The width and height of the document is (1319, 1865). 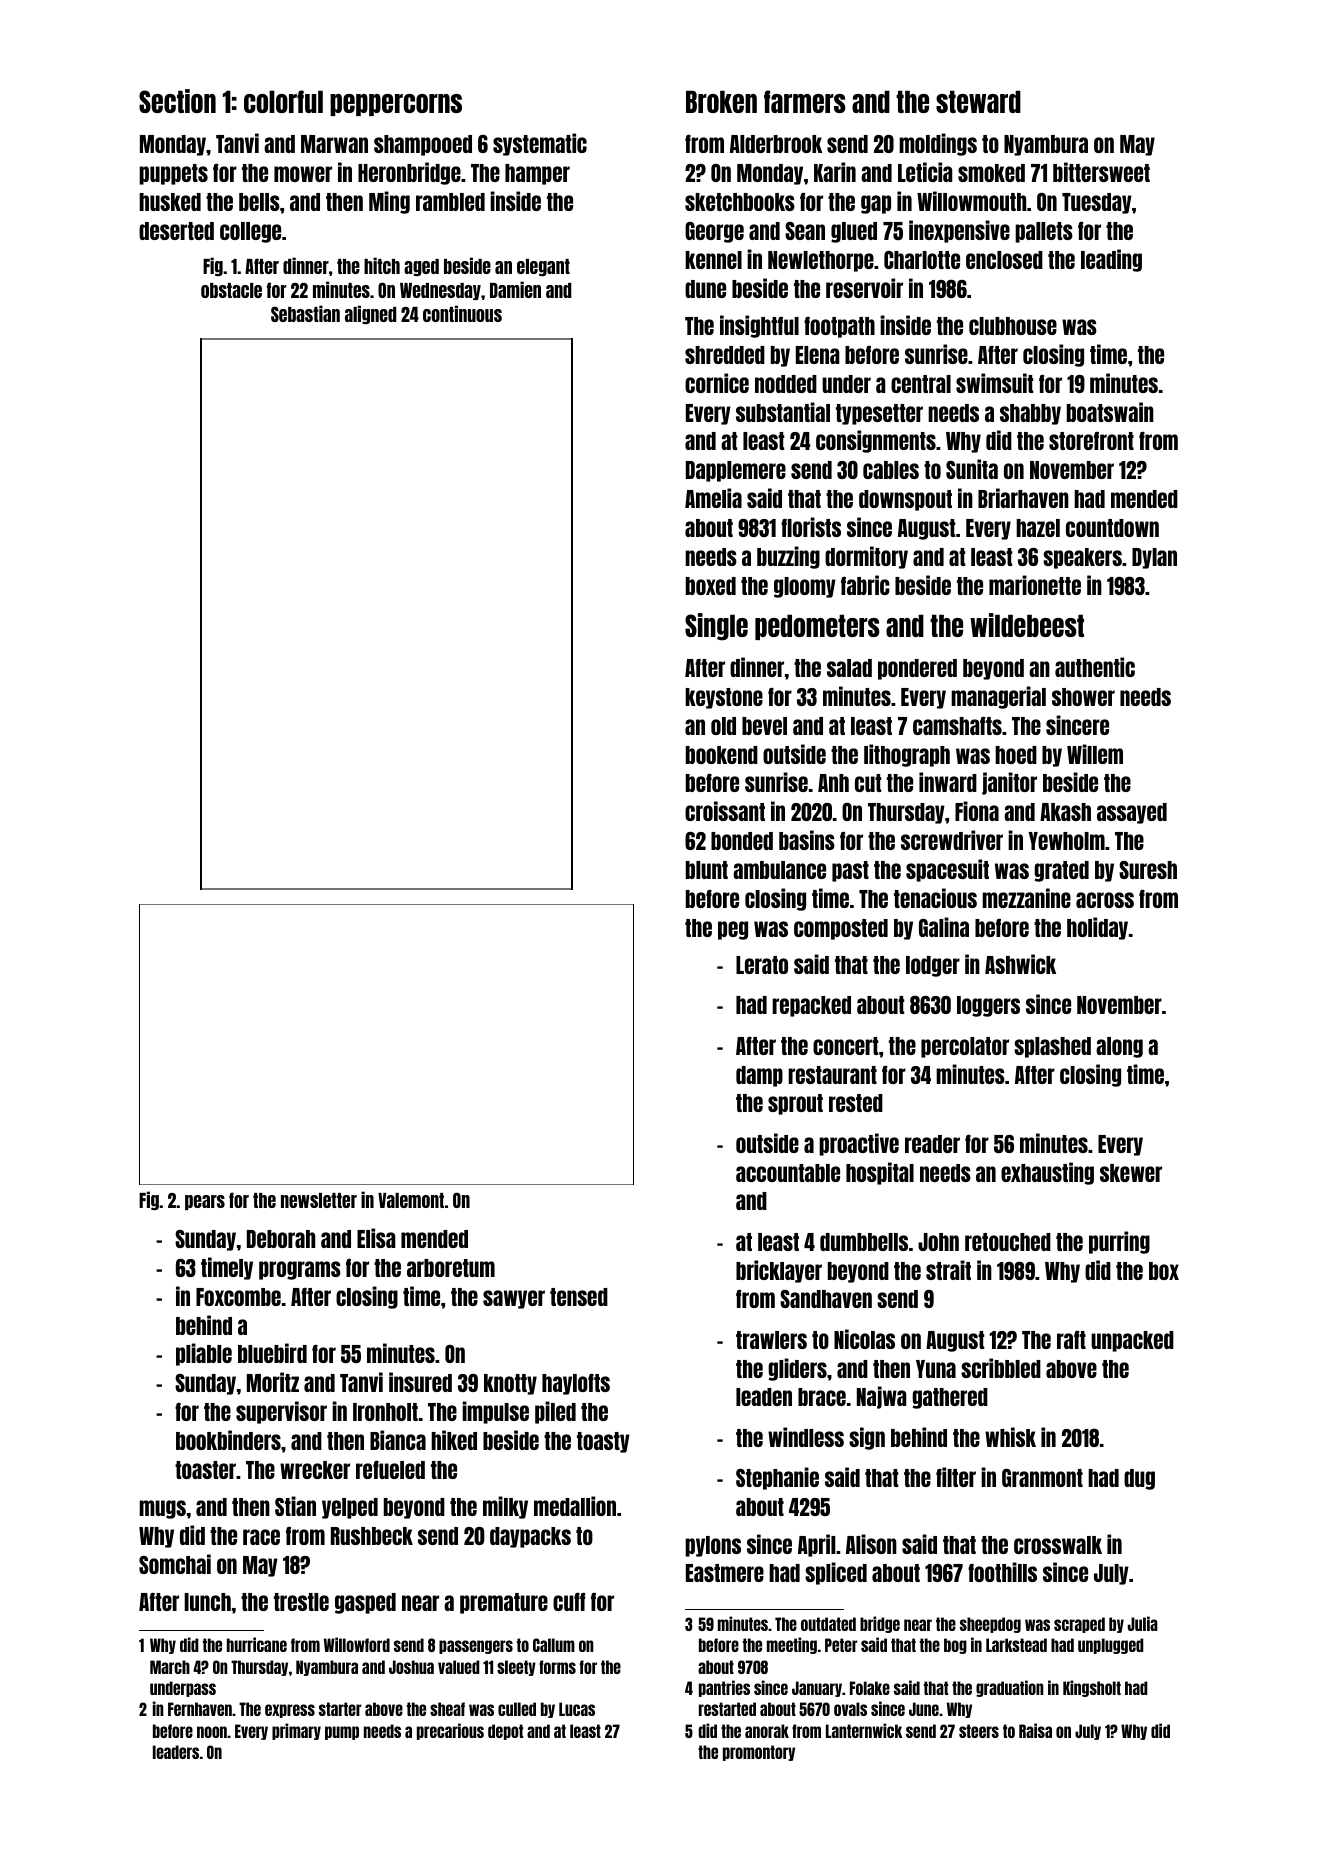 I want to click on promontory, so click(x=759, y=1753).
